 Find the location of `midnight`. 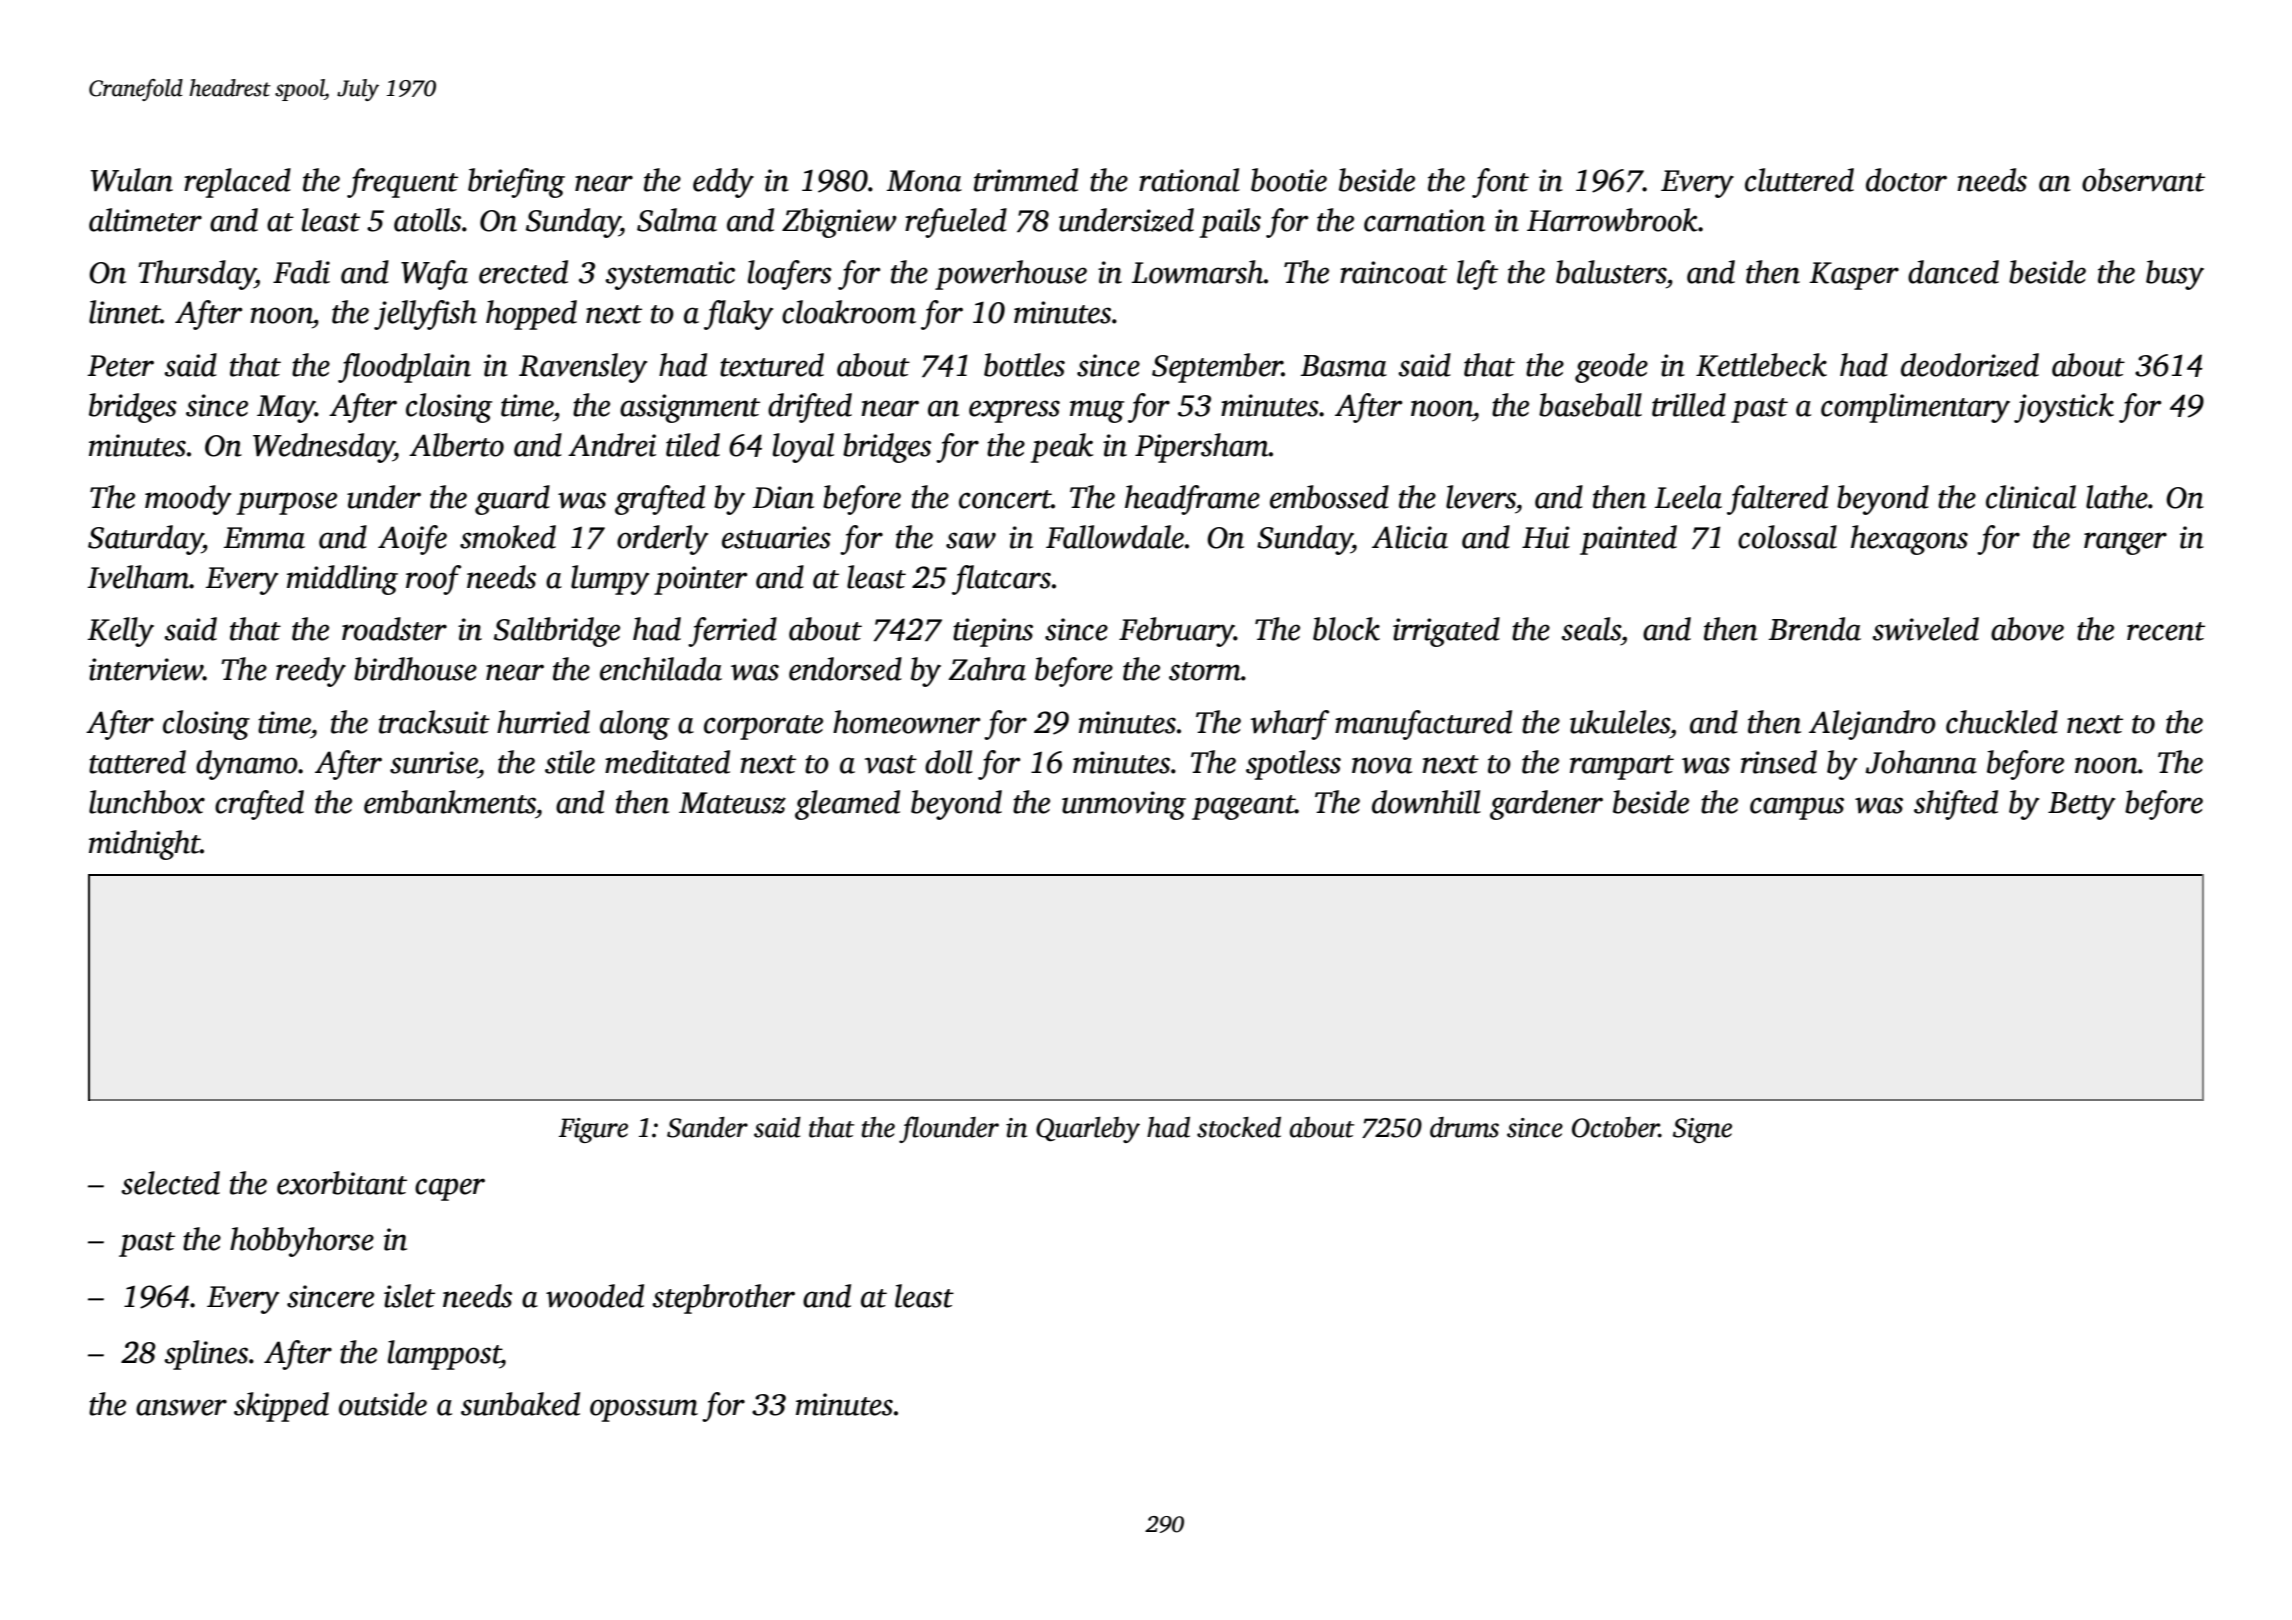

midnight is located at coordinates (144, 845).
